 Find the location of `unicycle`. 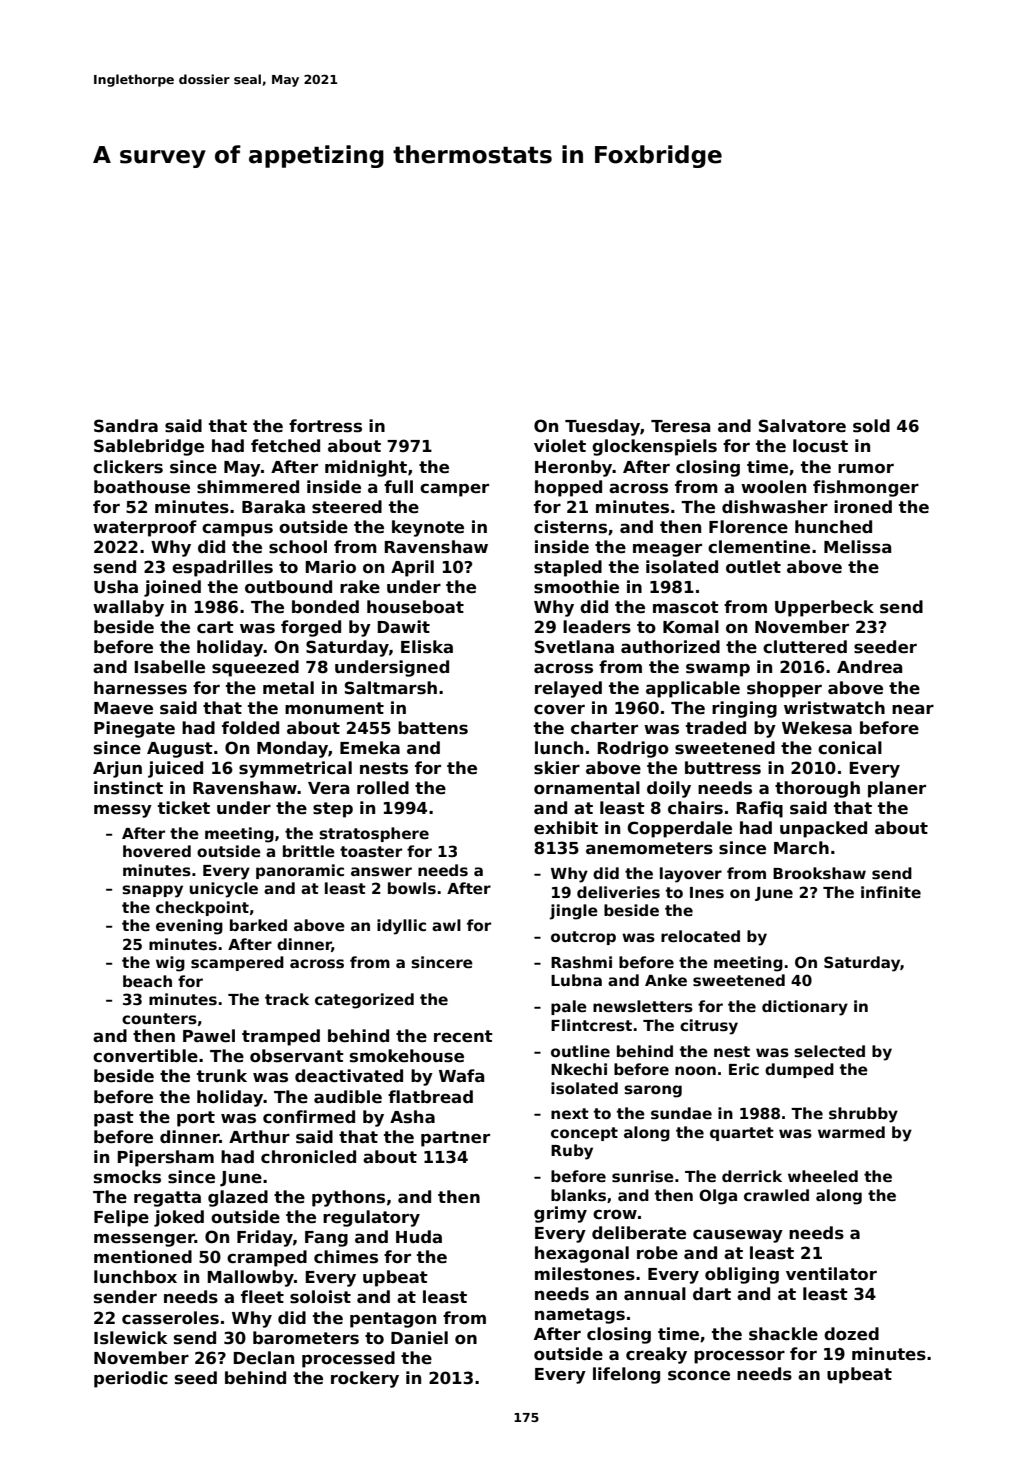

unicycle is located at coordinates (224, 890).
